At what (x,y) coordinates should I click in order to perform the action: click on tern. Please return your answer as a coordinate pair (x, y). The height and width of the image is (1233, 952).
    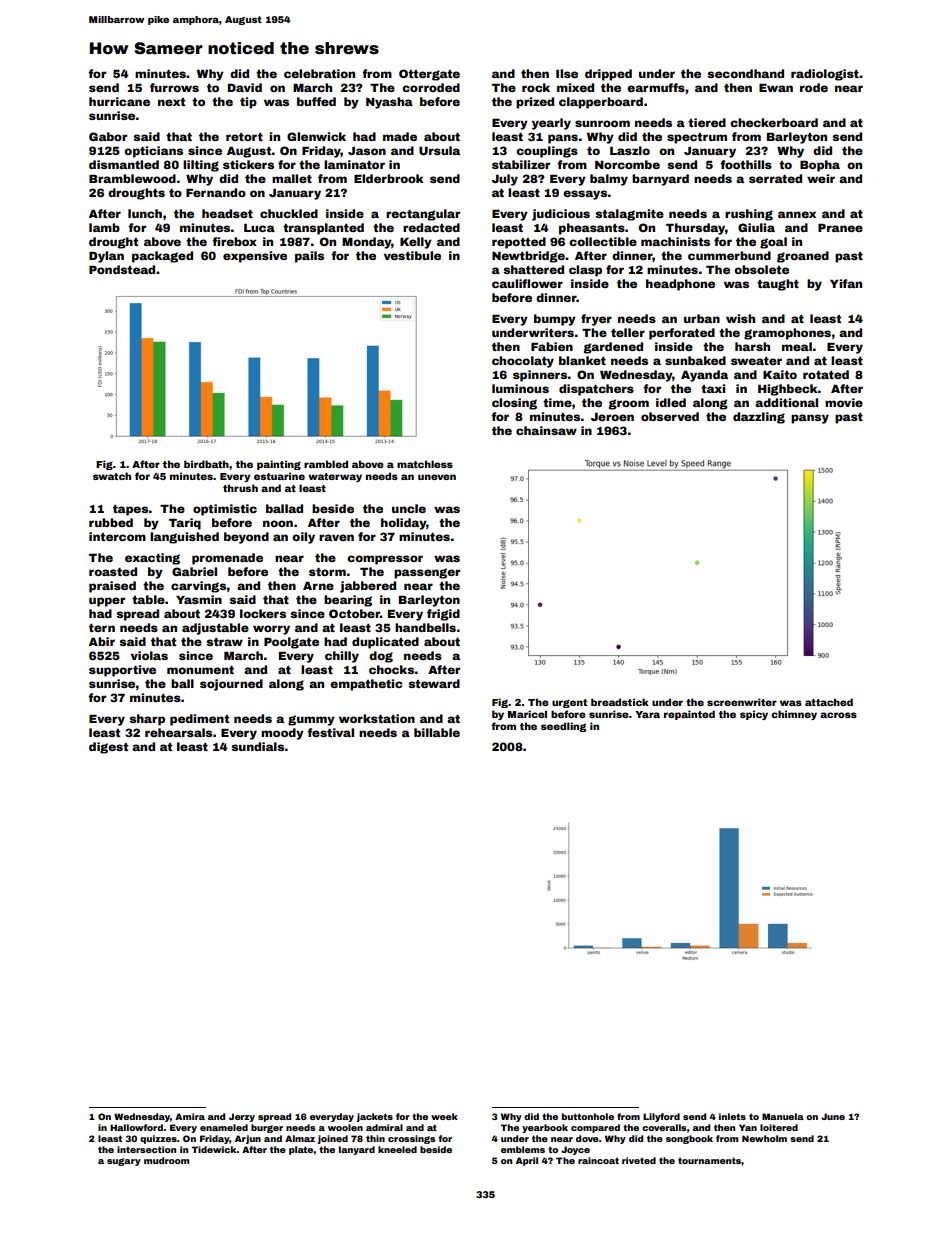
    Looking at the image, I should click on (102, 628).
